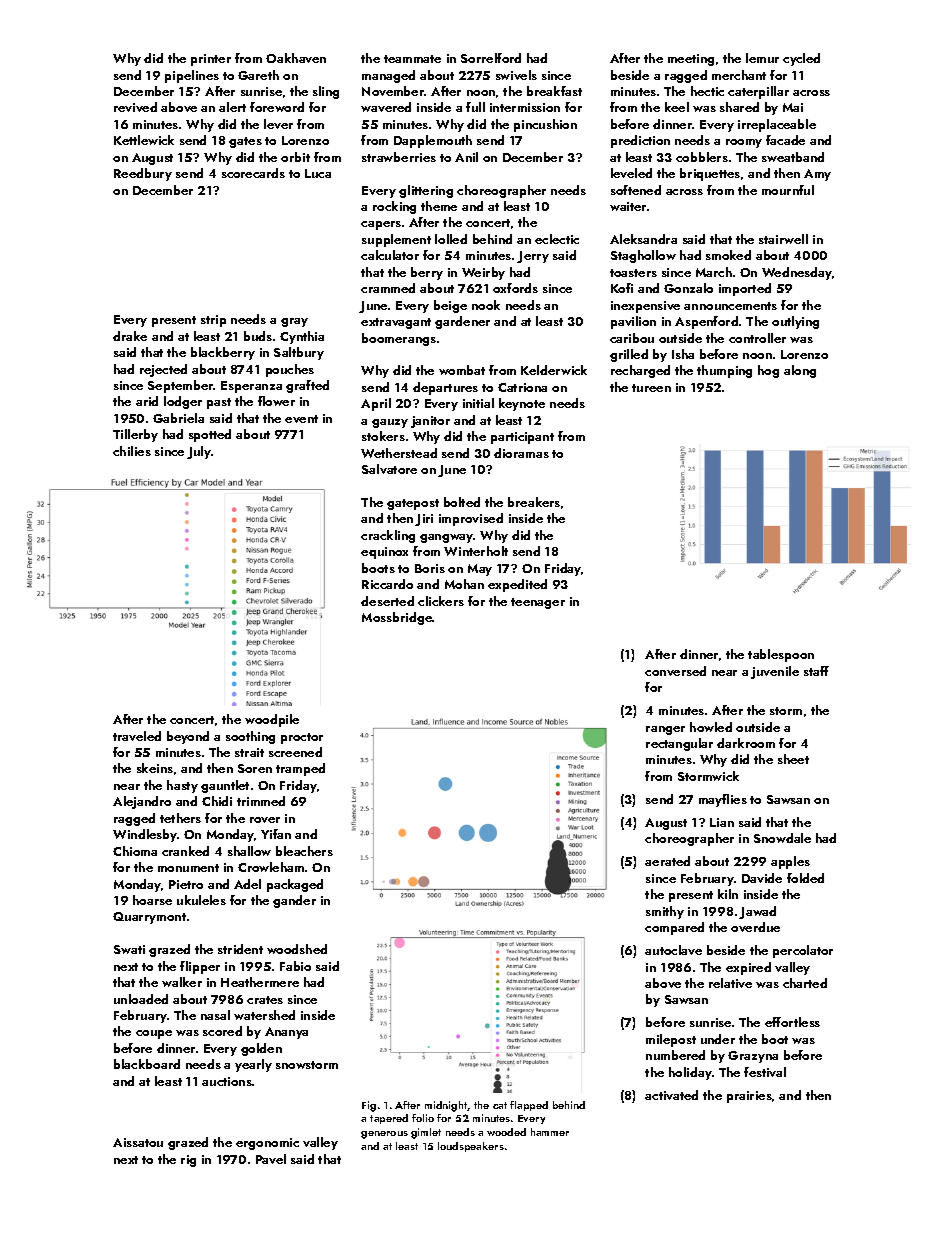 This page has width=952, height=1233. I want to click on Pavel, so click(271, 1159).
